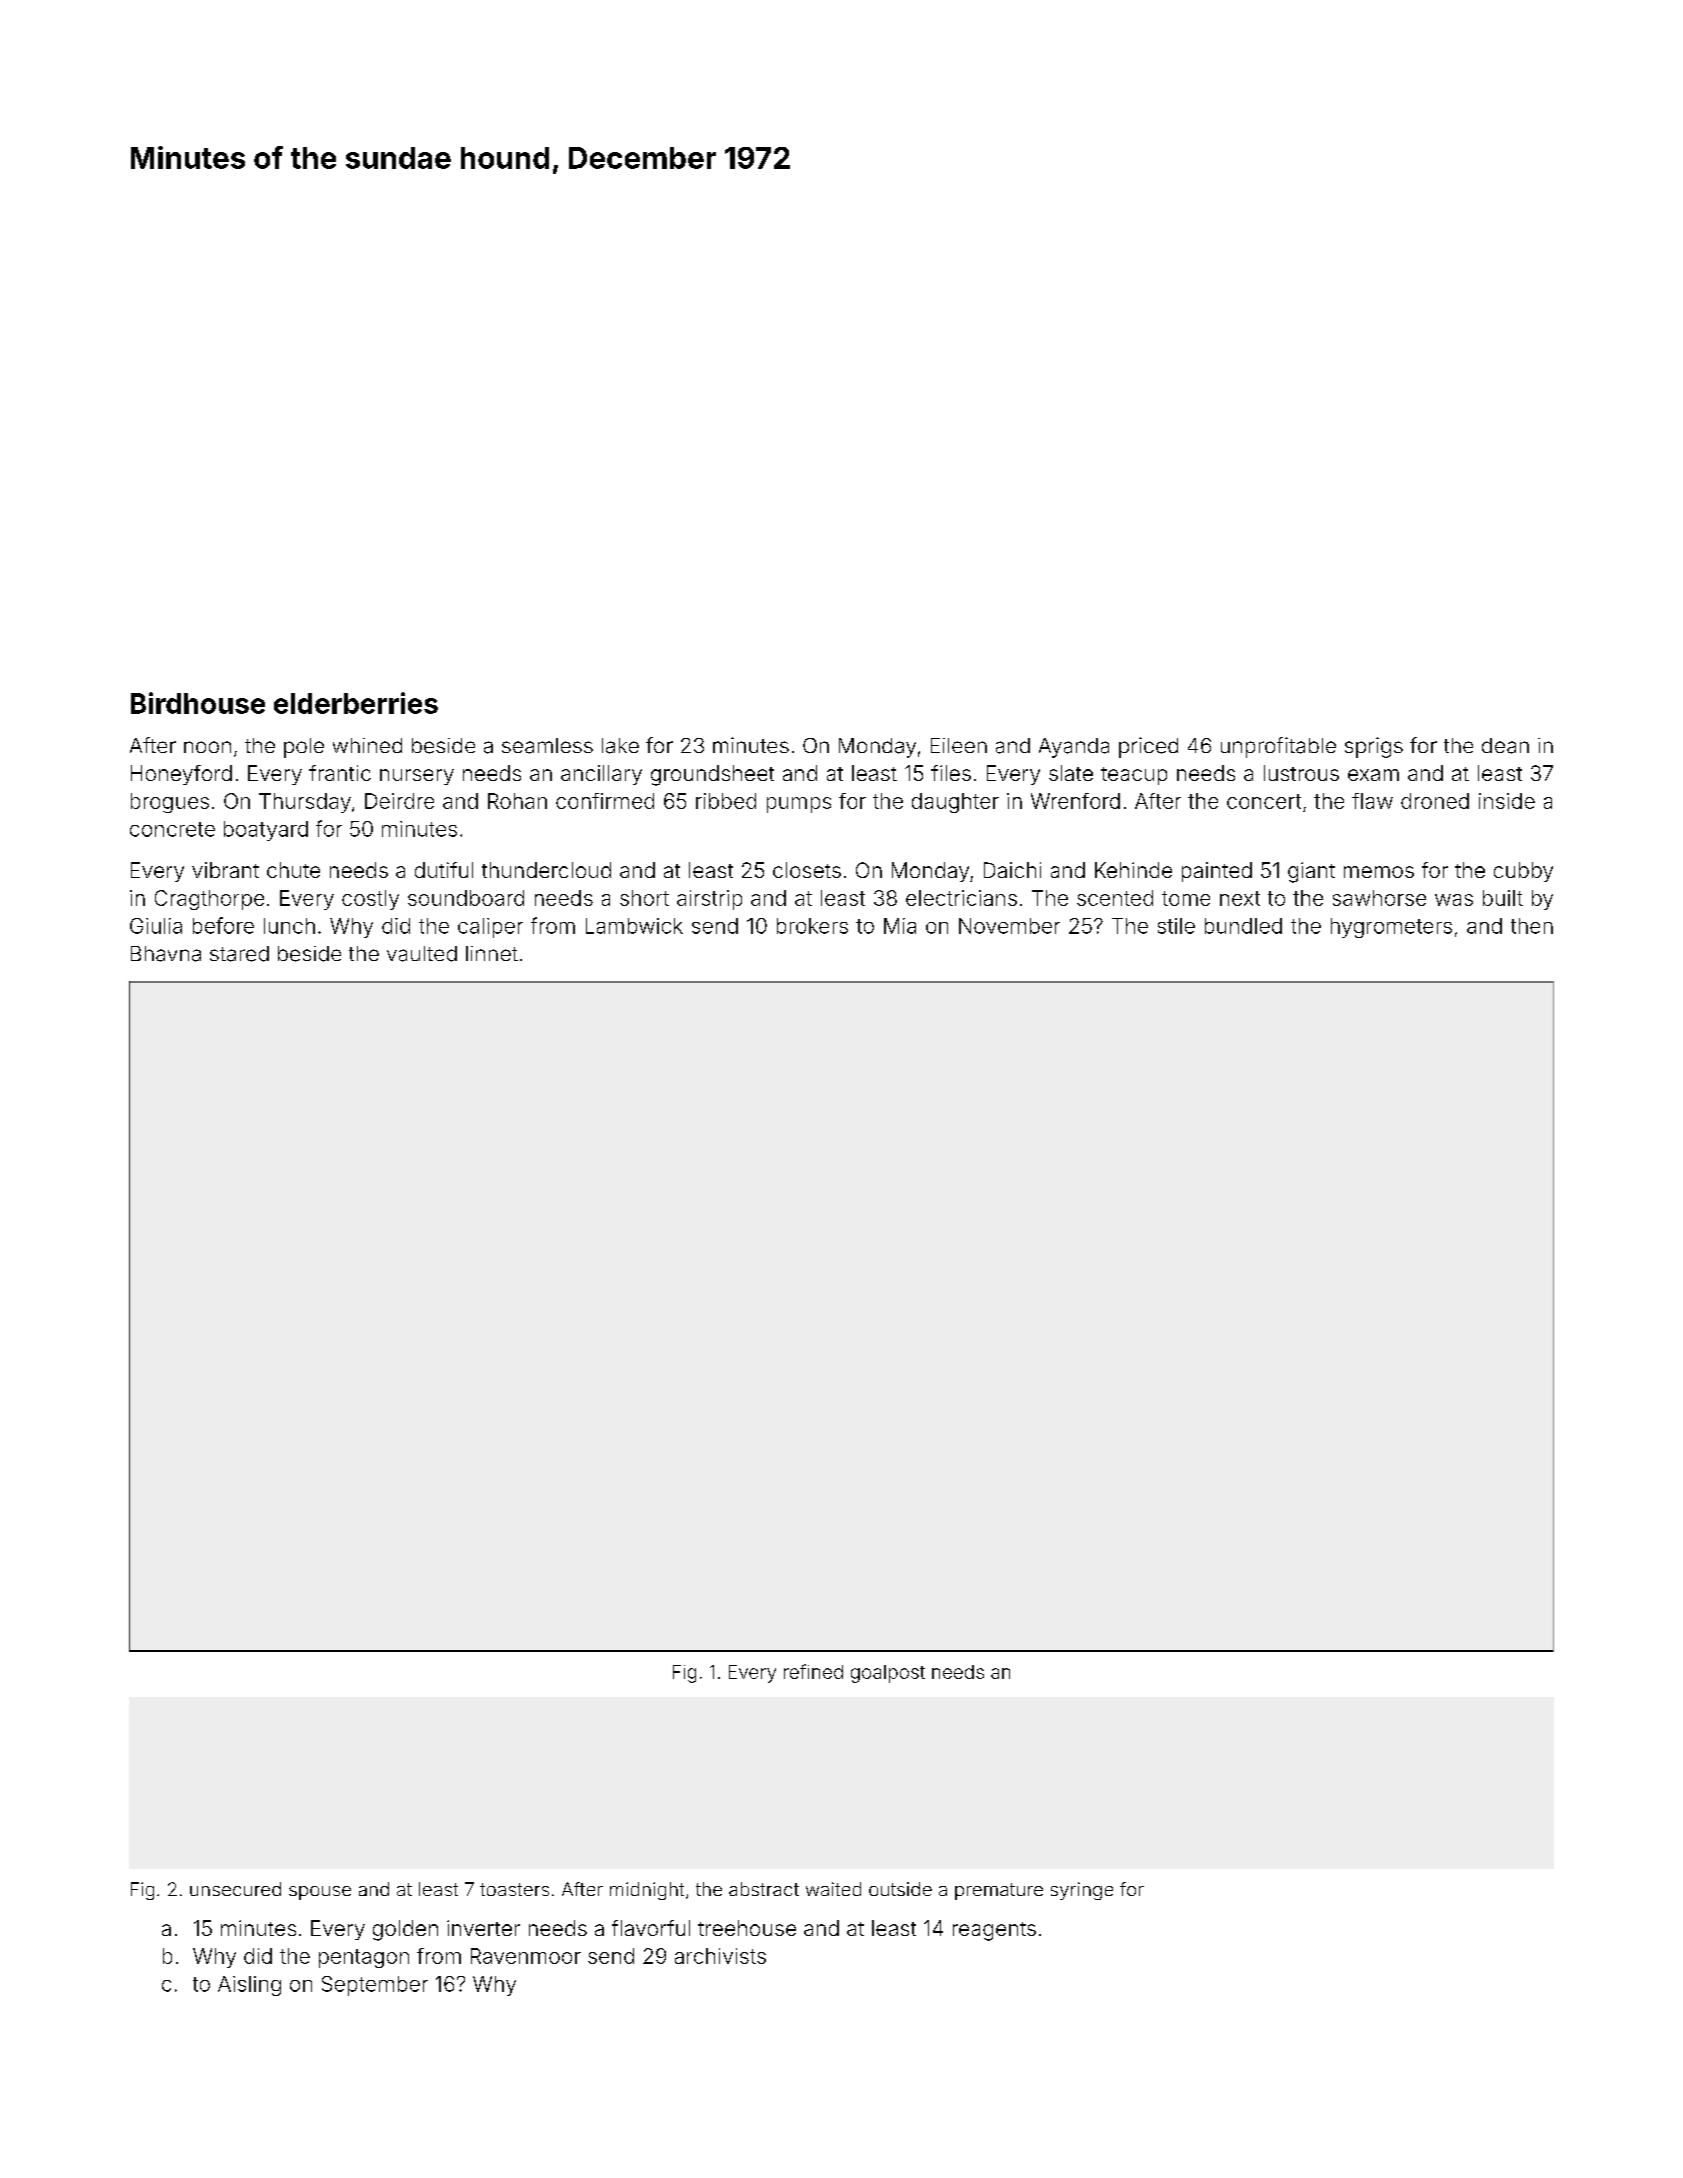 The width and height of the image is (1683, 2178). What do you see at coordinates (422, 954) in the image?
I see `vaulted` at bounding box center [422, 954].
